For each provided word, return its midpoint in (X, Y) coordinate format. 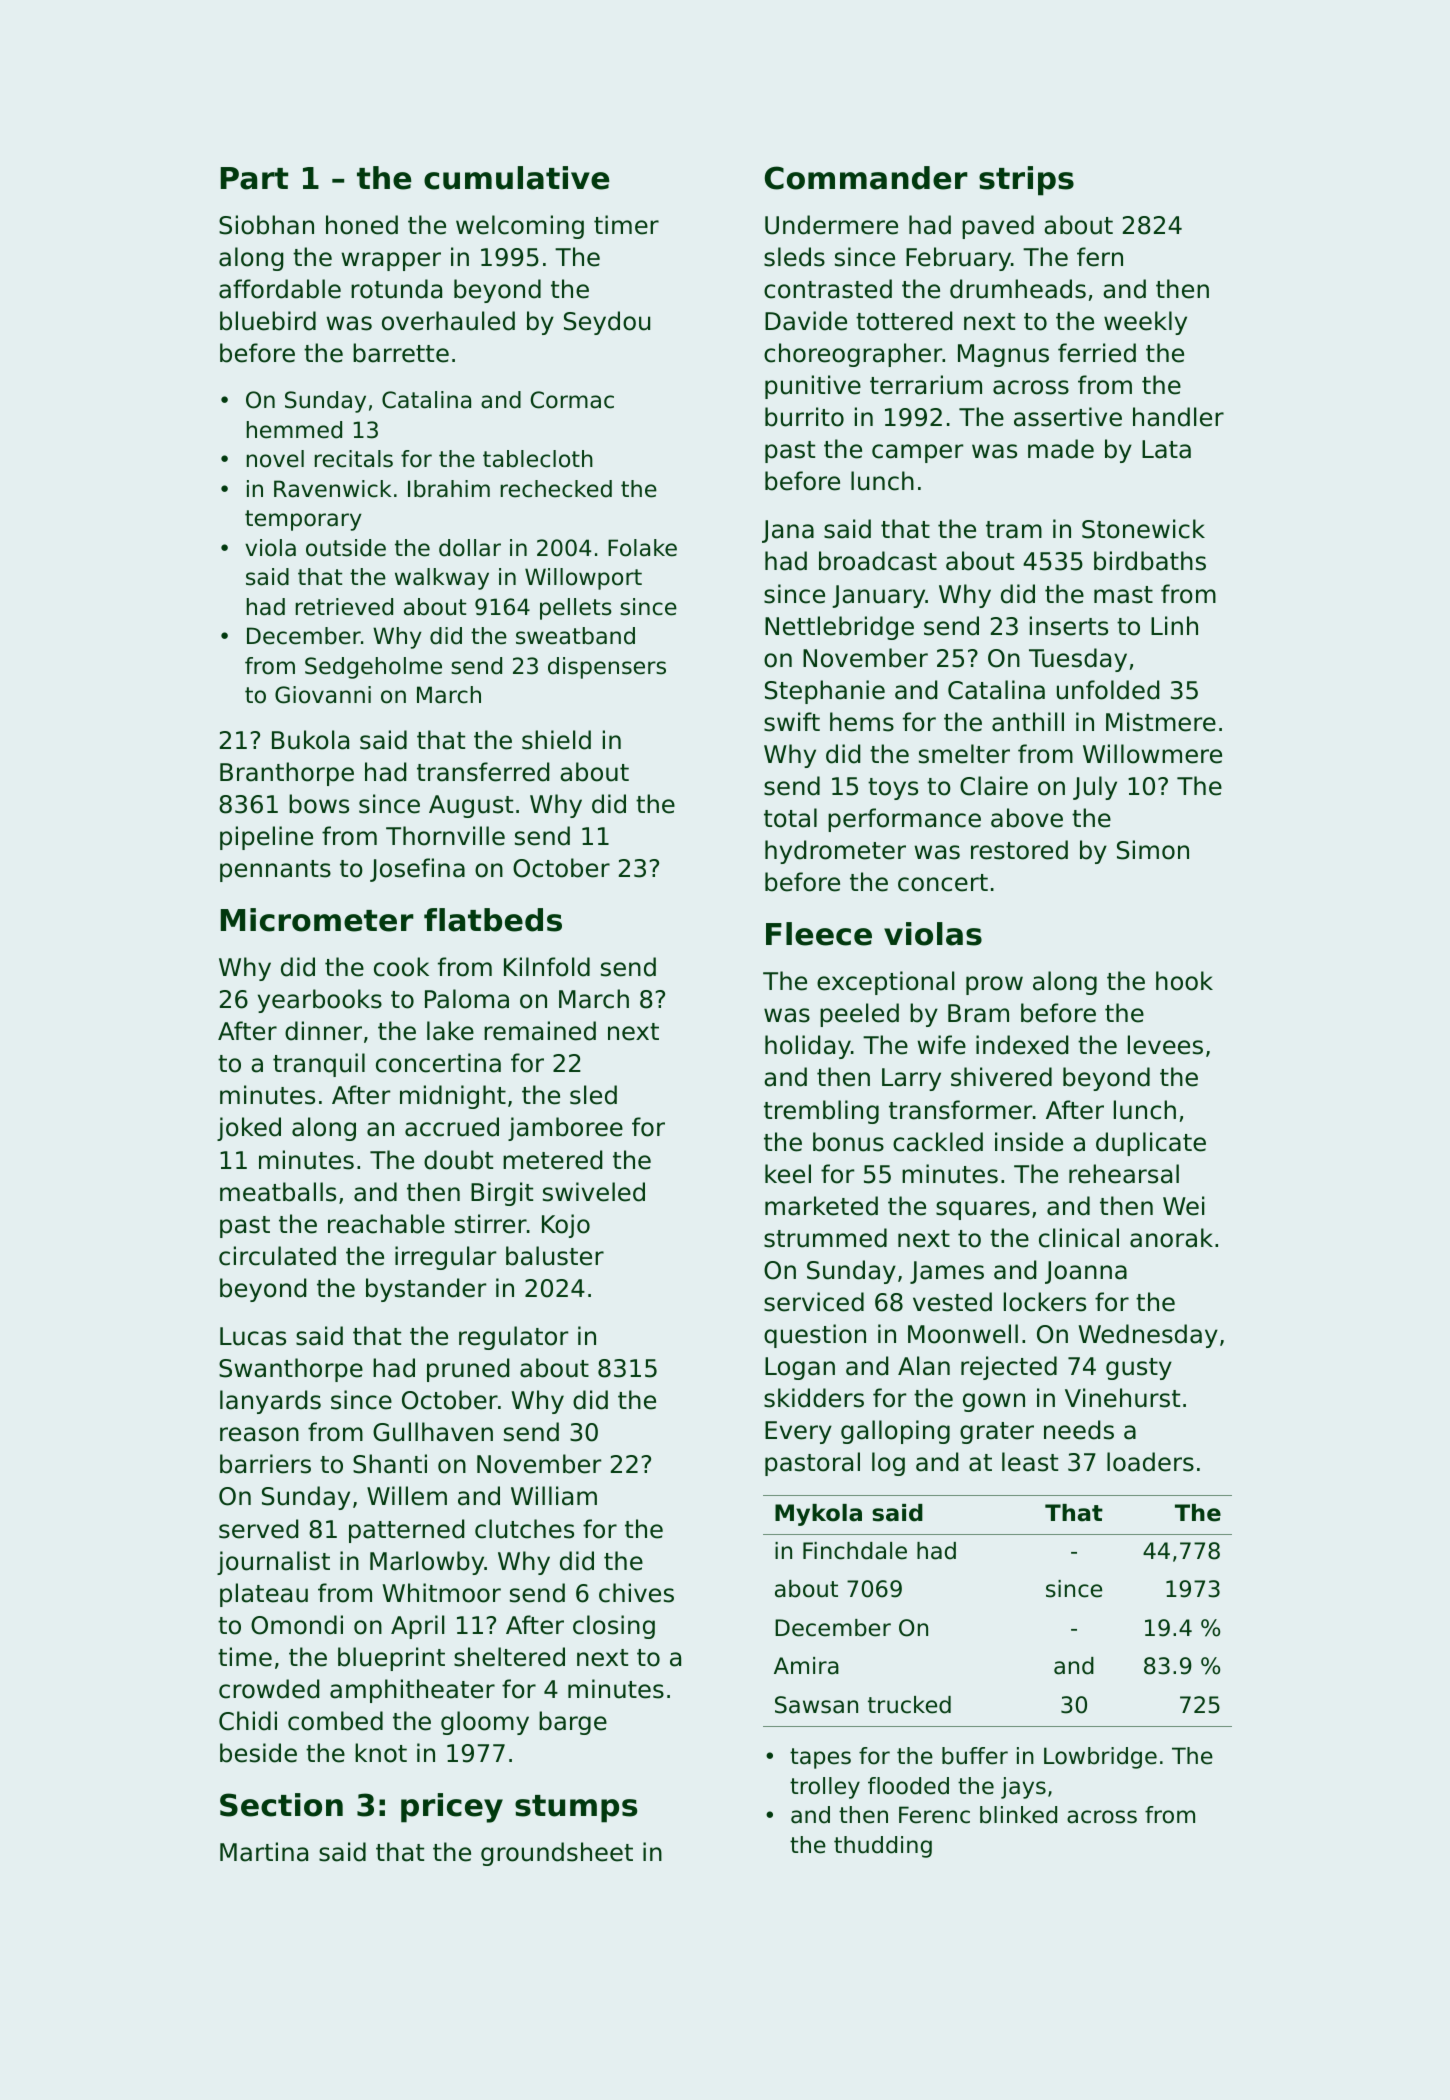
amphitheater (412, 1691)
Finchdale (855, 1551)
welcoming (520, 227)
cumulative (516, 178)
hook (1184, 981)
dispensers (607, 668)
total (790, 818)
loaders (1150, 1462)
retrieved (344, 607)
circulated (277, 1256)
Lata (1166, 449)
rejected (1009, 1368)
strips (1026, 181)
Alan (924, 1366)
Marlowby (427, 1563)
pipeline (266, 838)
